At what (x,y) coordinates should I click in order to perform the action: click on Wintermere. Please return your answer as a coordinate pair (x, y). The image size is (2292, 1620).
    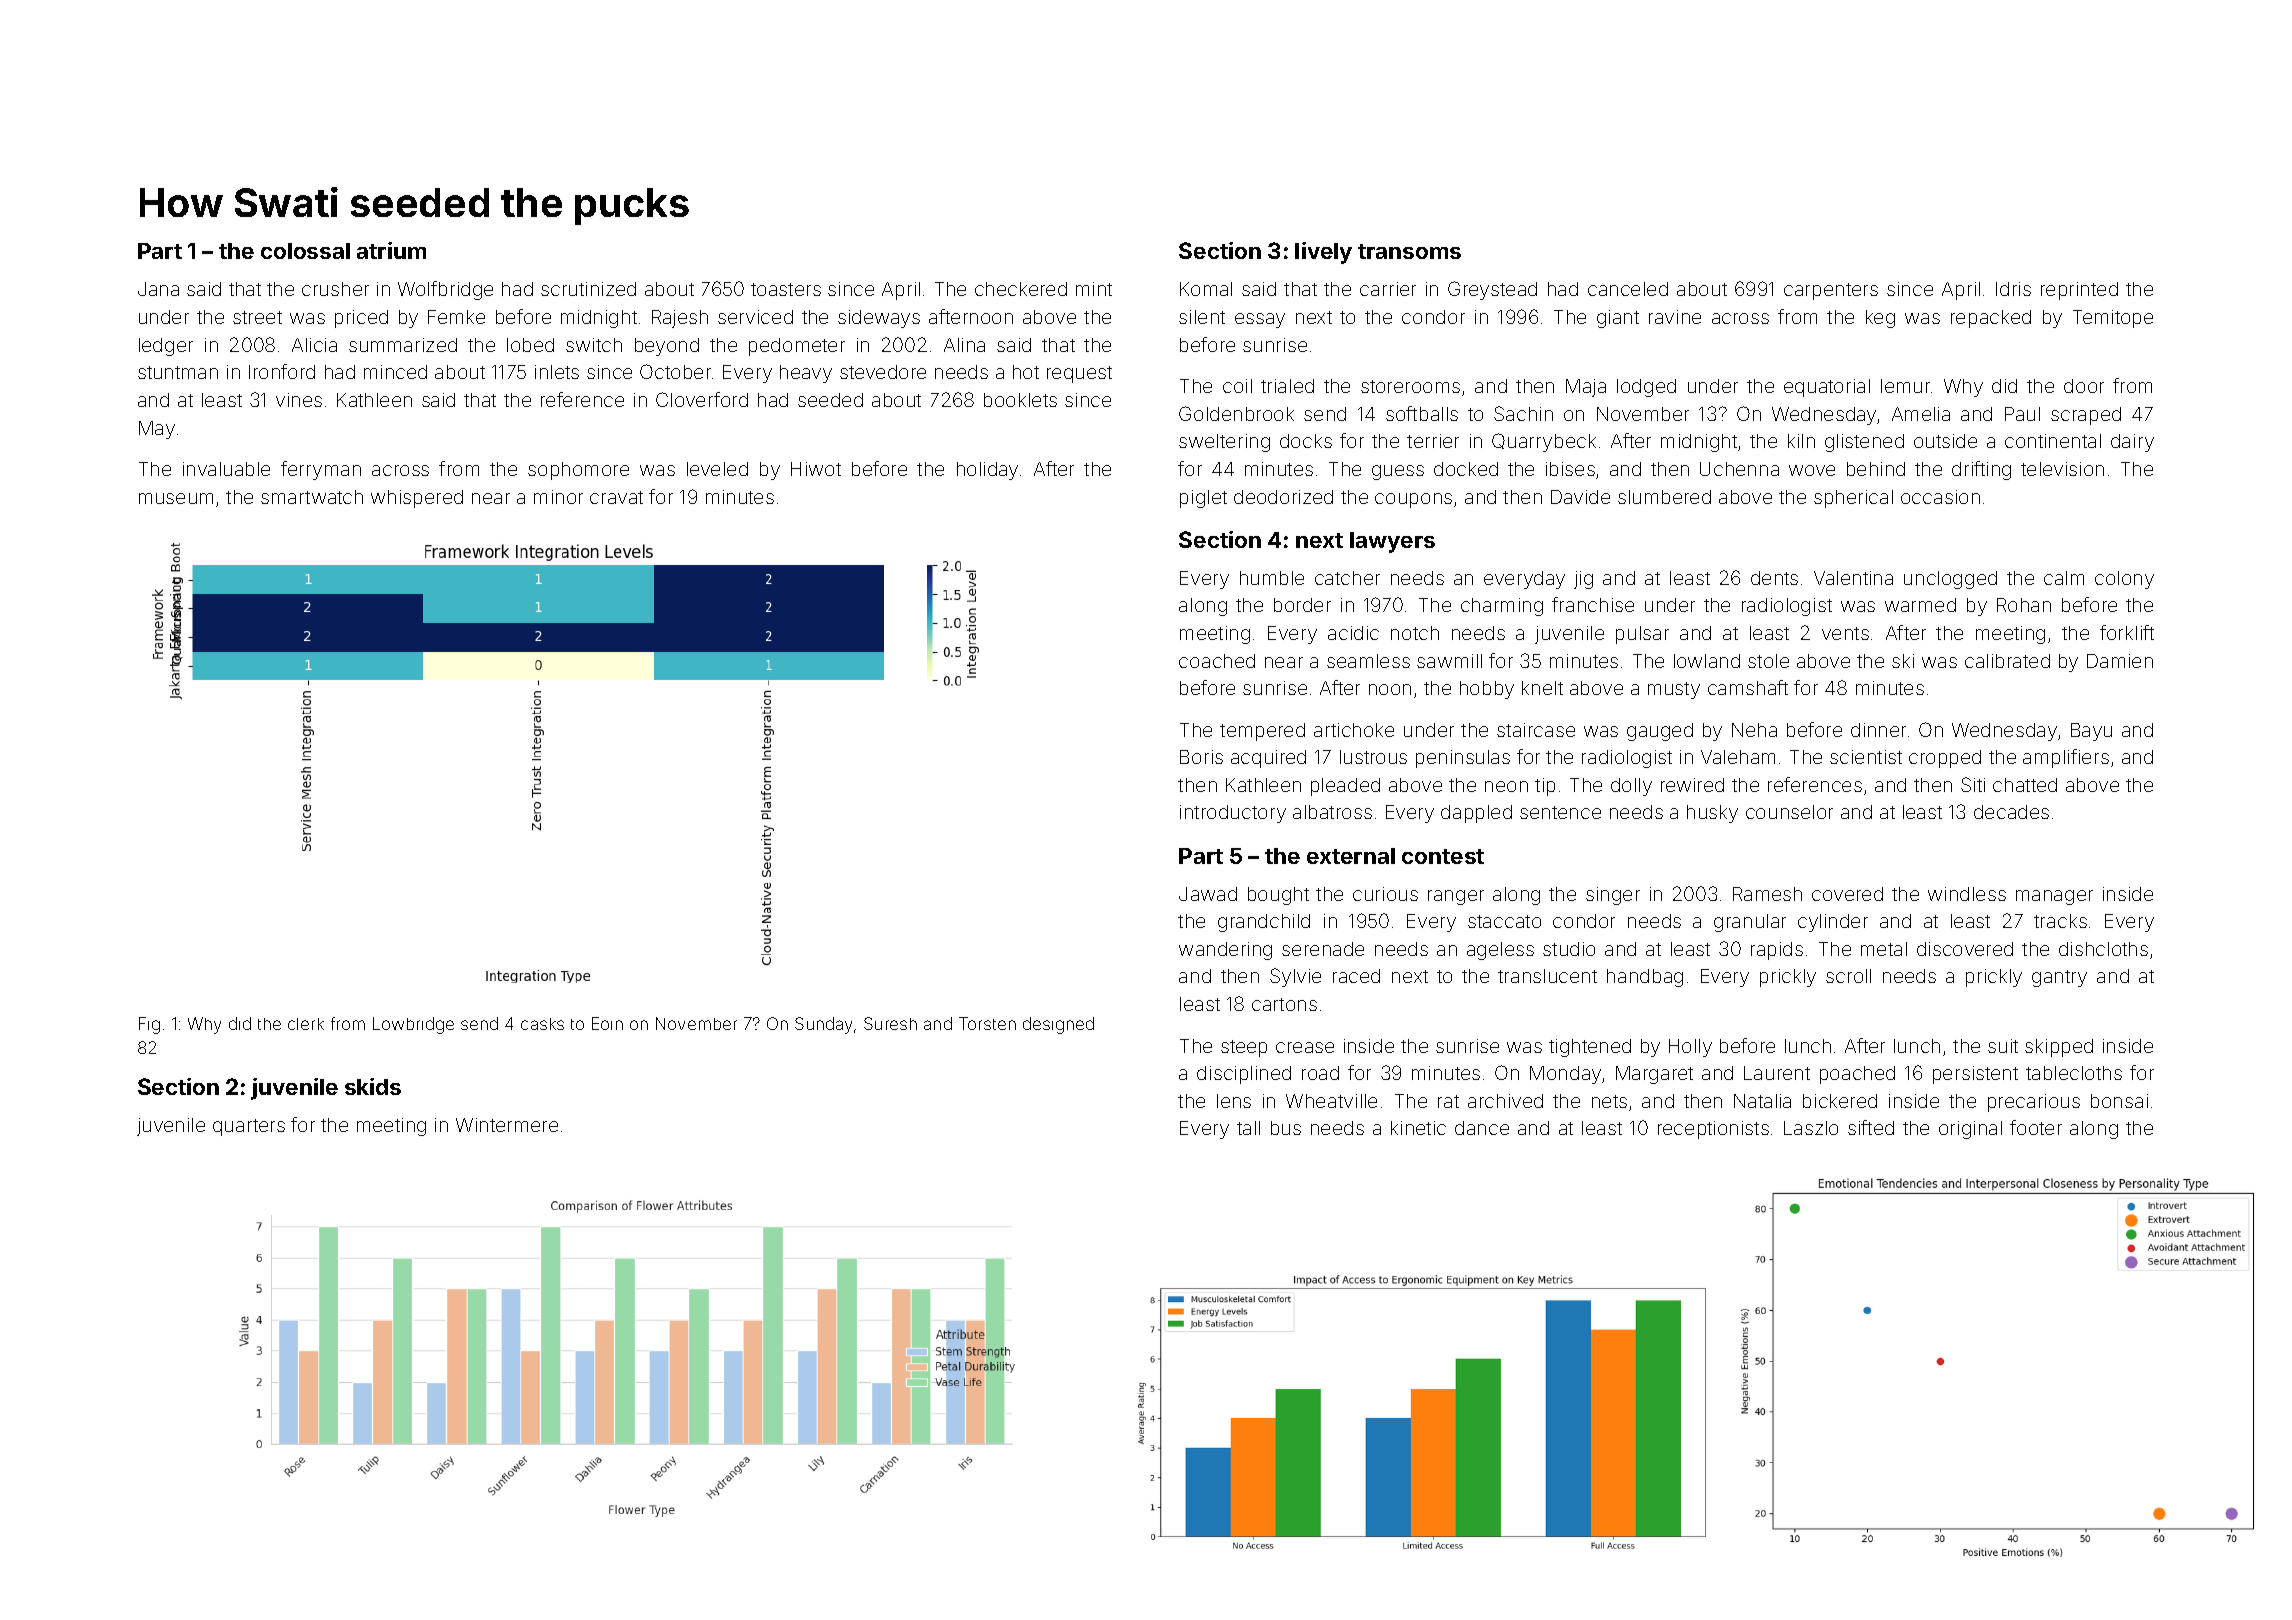
    Looking at the image, I should click on (507, 1125).
